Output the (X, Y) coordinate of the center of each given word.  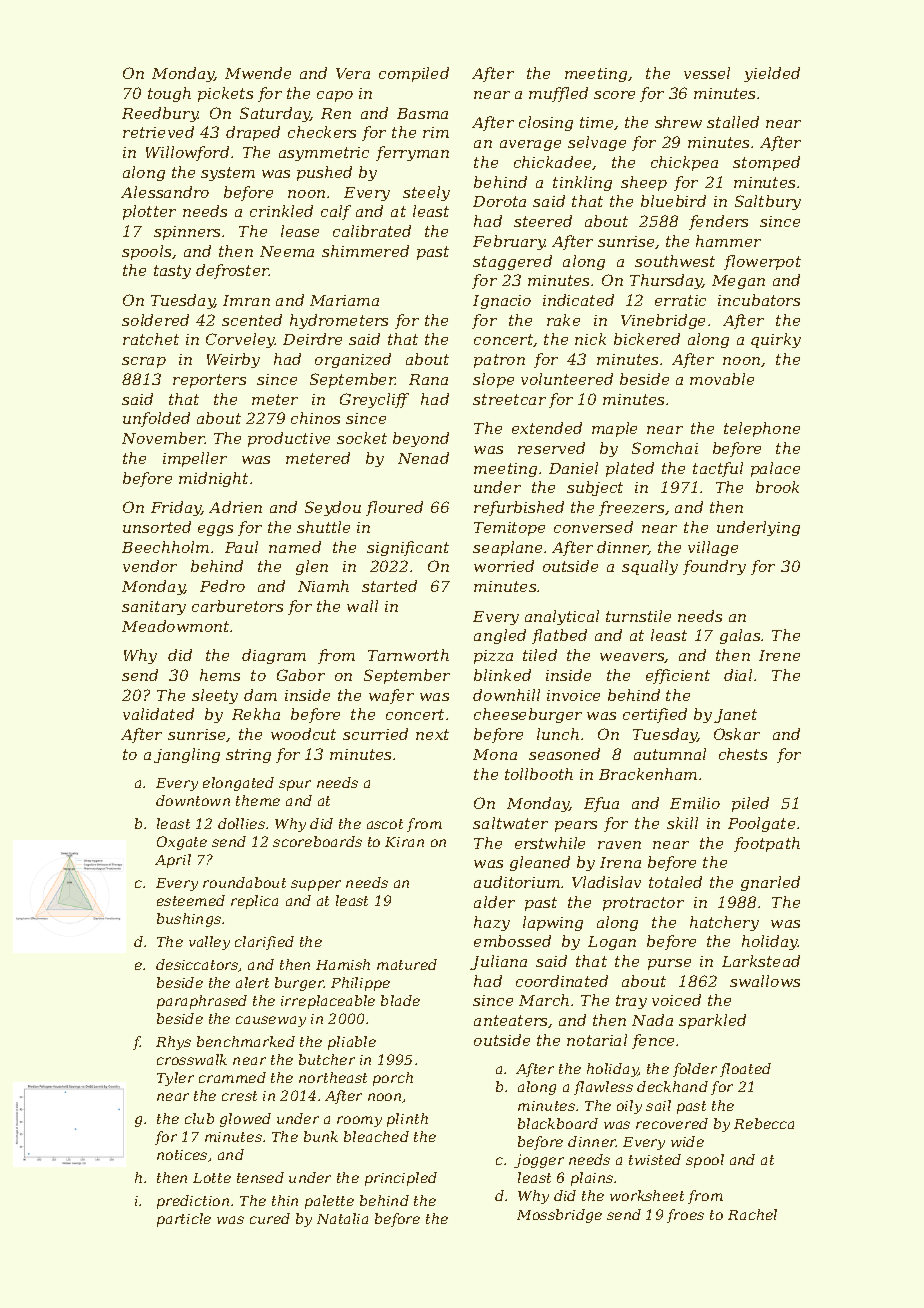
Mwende (258, 73)
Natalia (342, 1218)
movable (722, 379)
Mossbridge (559, 1216)
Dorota (499, 201)
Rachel (752, 1214)
